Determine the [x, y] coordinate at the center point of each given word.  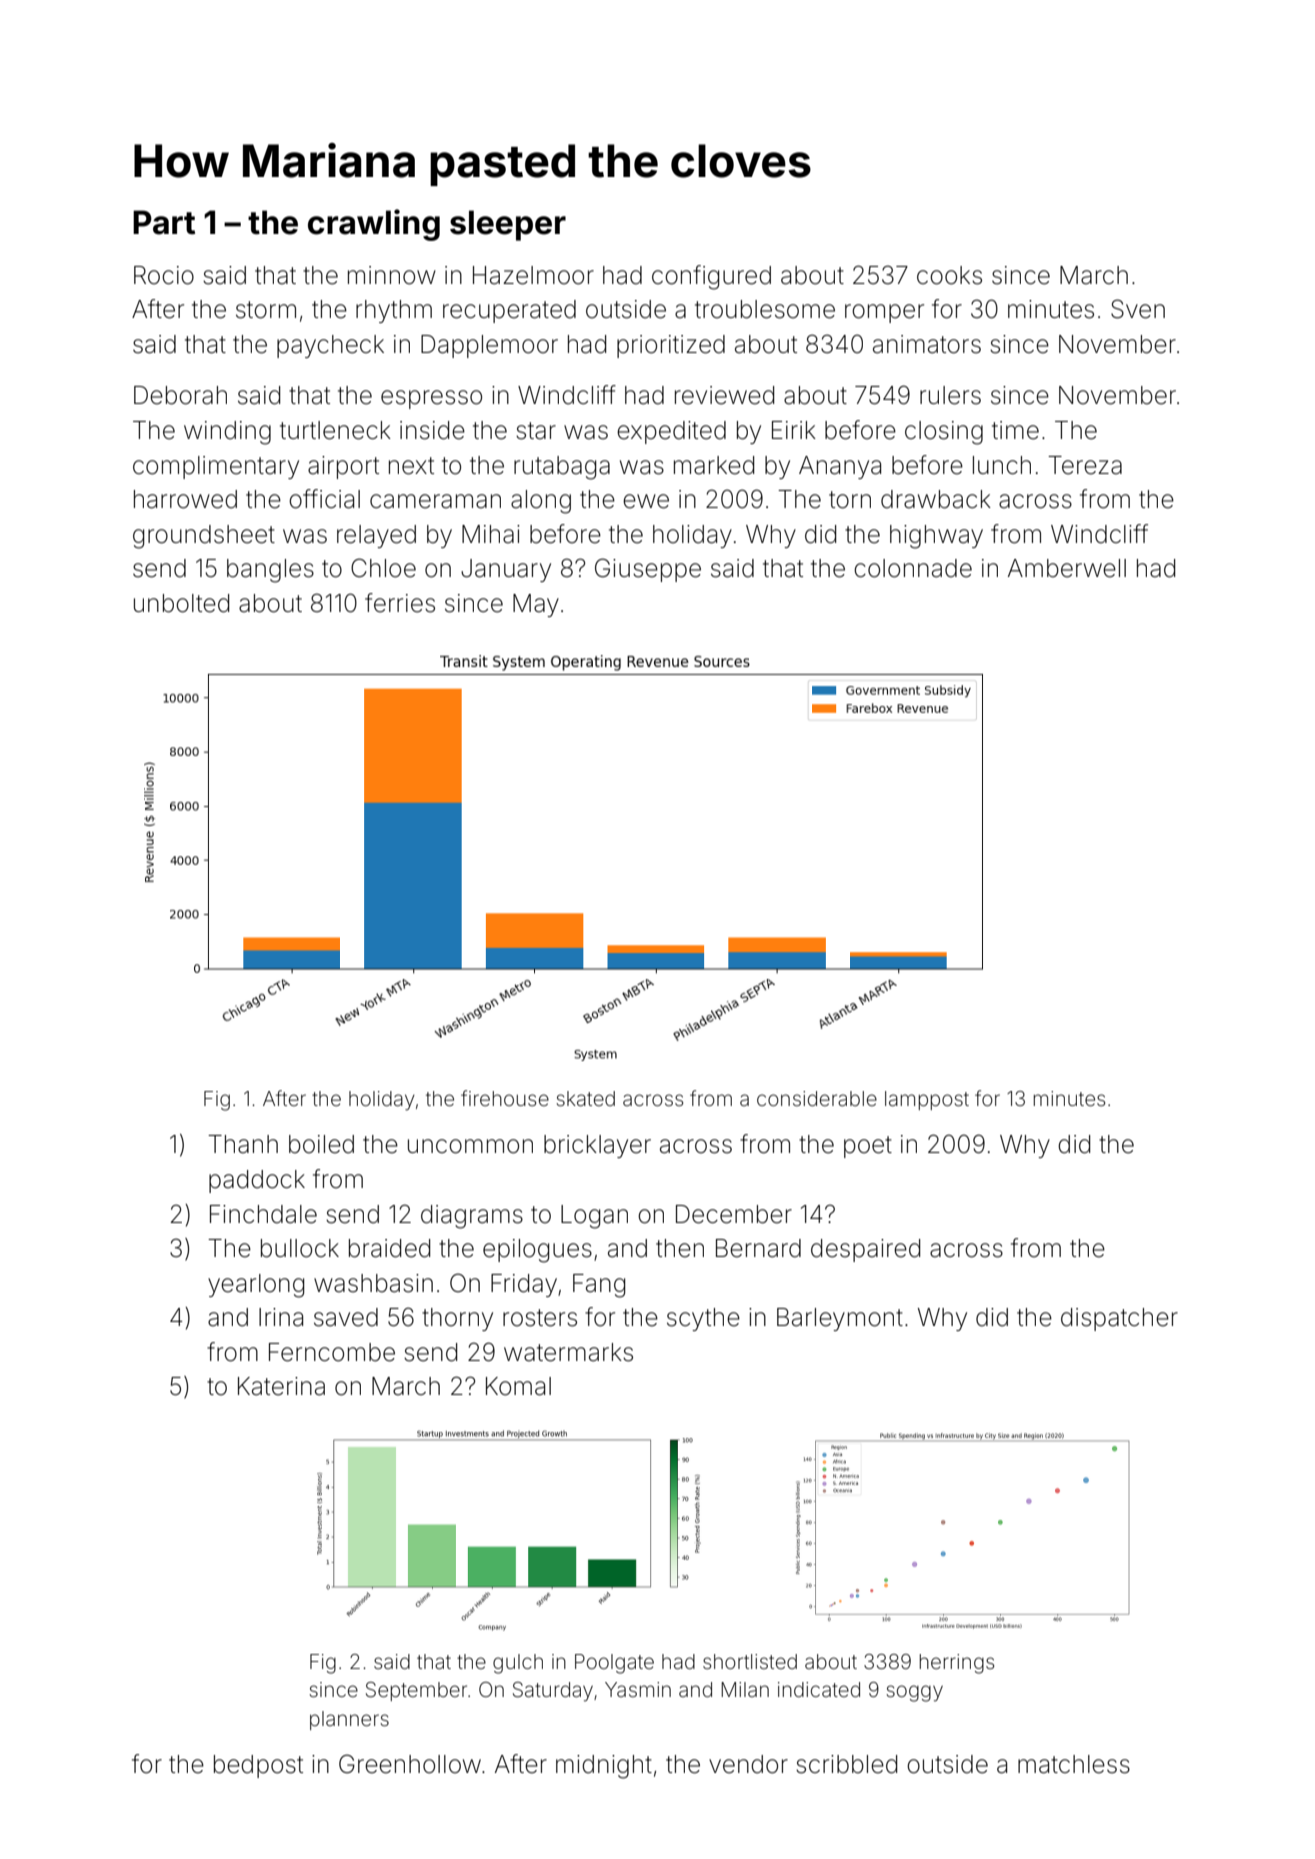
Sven [1138, 309]
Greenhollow [410, 1764]
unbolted [181, 603]
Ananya [840, 467]
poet [868, 1147]
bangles [270, 571]
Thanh [243, 1144]
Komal [518, 1386]
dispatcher [1119, 1319]
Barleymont [840, 1319]
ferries [400, 603]
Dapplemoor [489, 346]
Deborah [180, 395]
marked [714, 465]
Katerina [281, 1386]
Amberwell [1067, 568]
